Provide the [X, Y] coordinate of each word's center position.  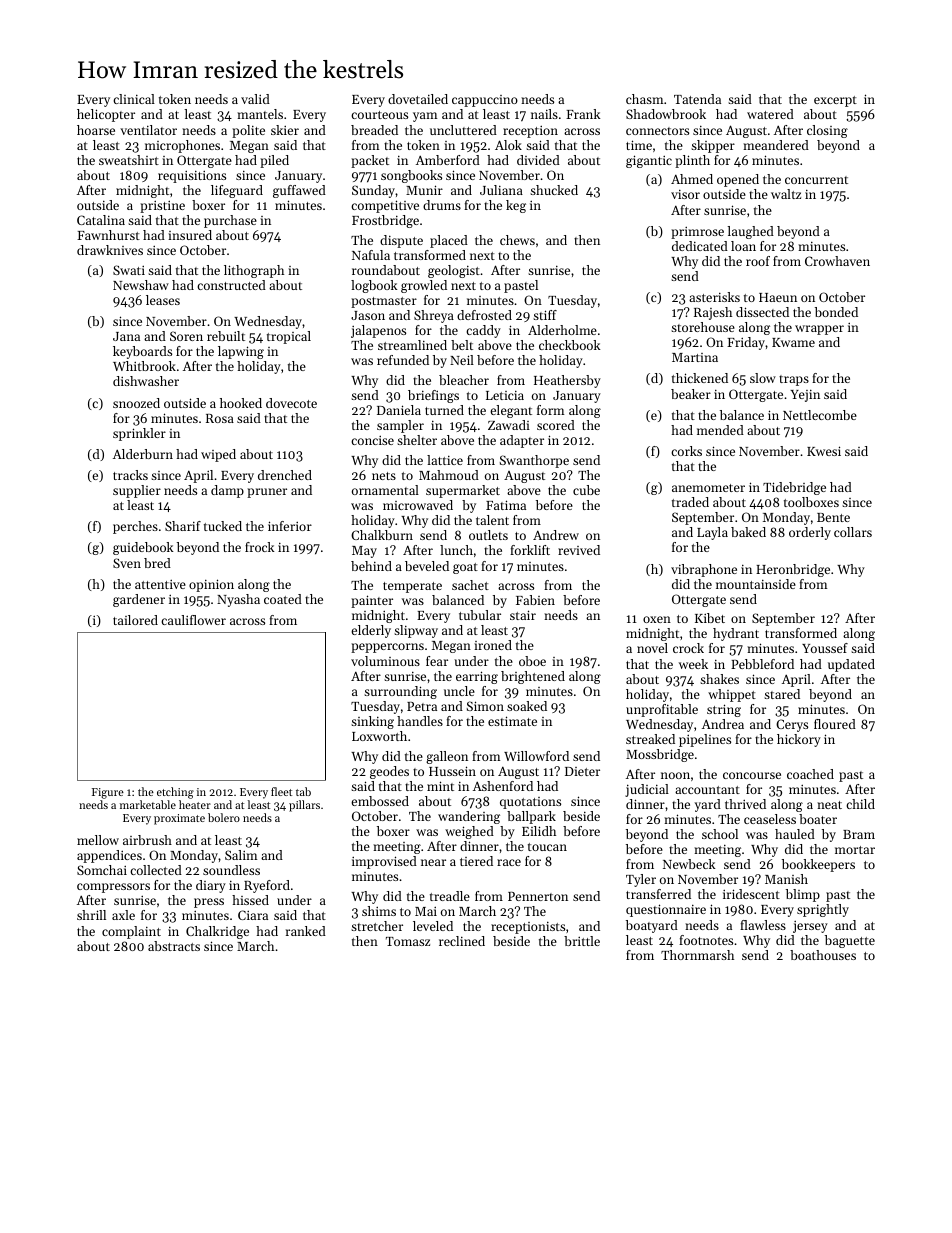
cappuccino [485, 101]
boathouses [823, 955]
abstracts [174, 946]
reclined [462, 941]
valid [255, 99]
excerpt [835, 101]
